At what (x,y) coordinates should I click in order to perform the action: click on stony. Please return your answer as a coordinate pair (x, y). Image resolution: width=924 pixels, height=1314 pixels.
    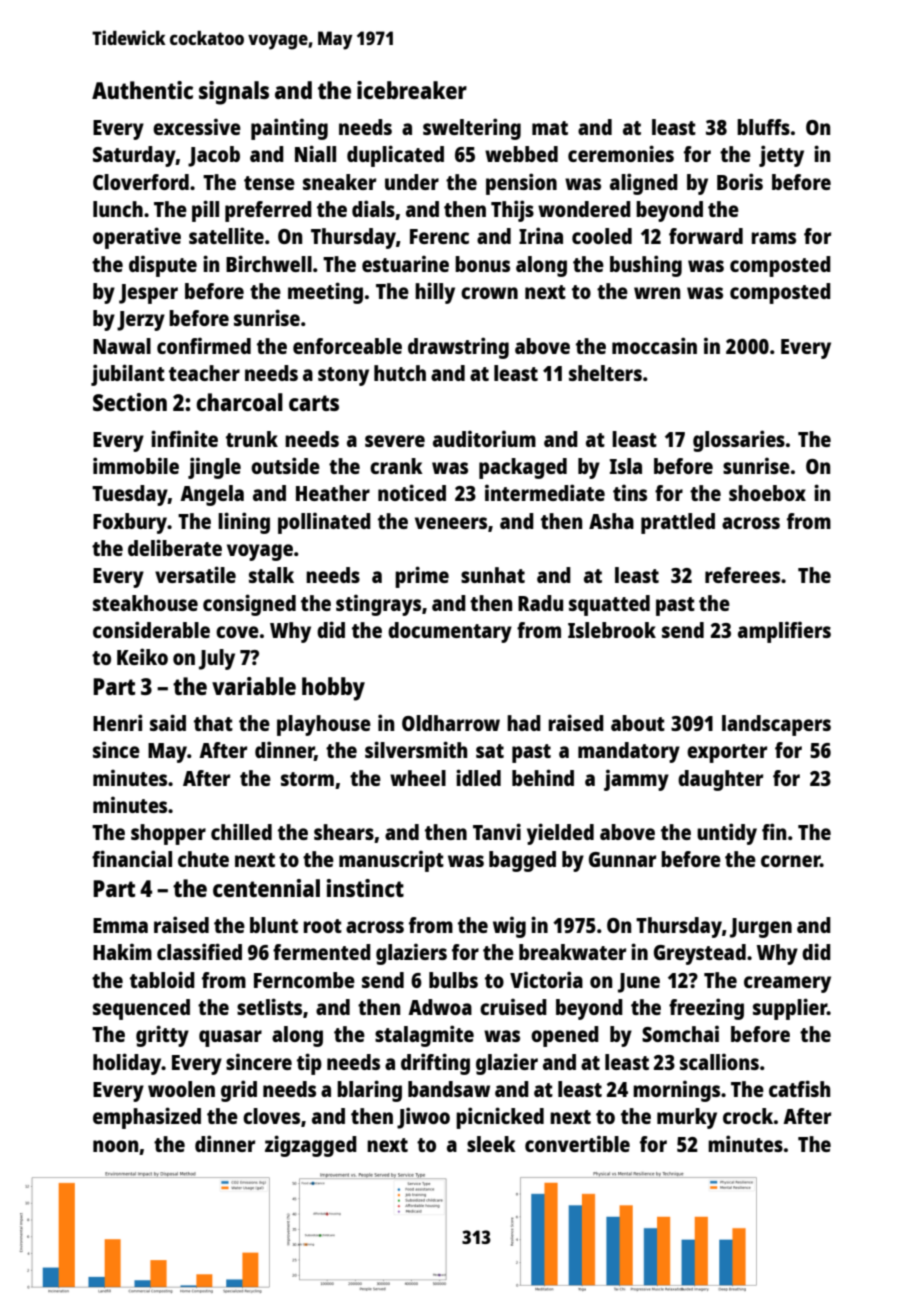
    Looking at the image, I should click on (343, 376).
